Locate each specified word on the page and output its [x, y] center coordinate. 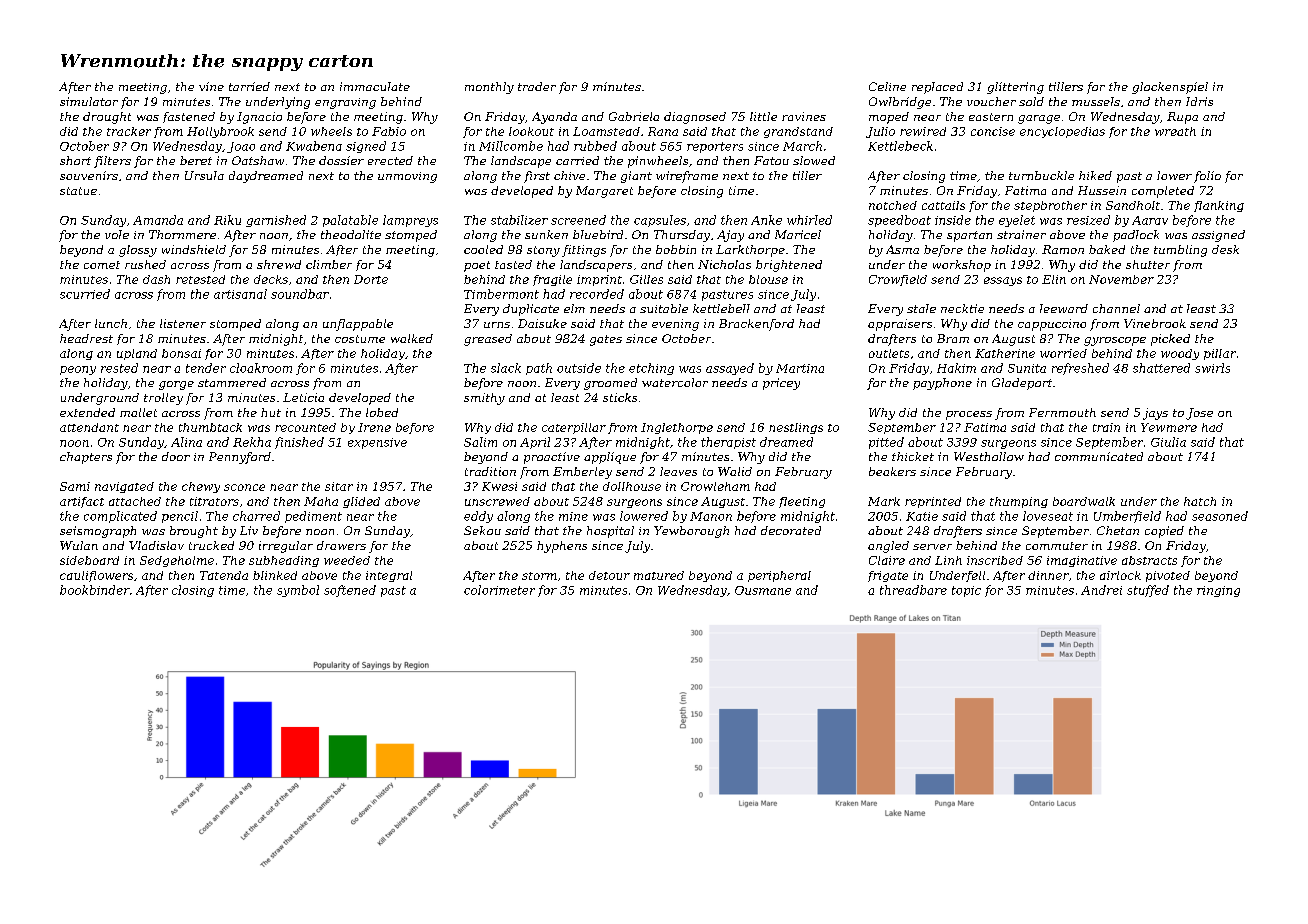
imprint [599, 280]
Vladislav [156, 545]
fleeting [802, 502]
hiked [1095, 175]
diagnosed [695, 118]
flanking [1219, 206]
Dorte [371, 279]
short [75, 160]
